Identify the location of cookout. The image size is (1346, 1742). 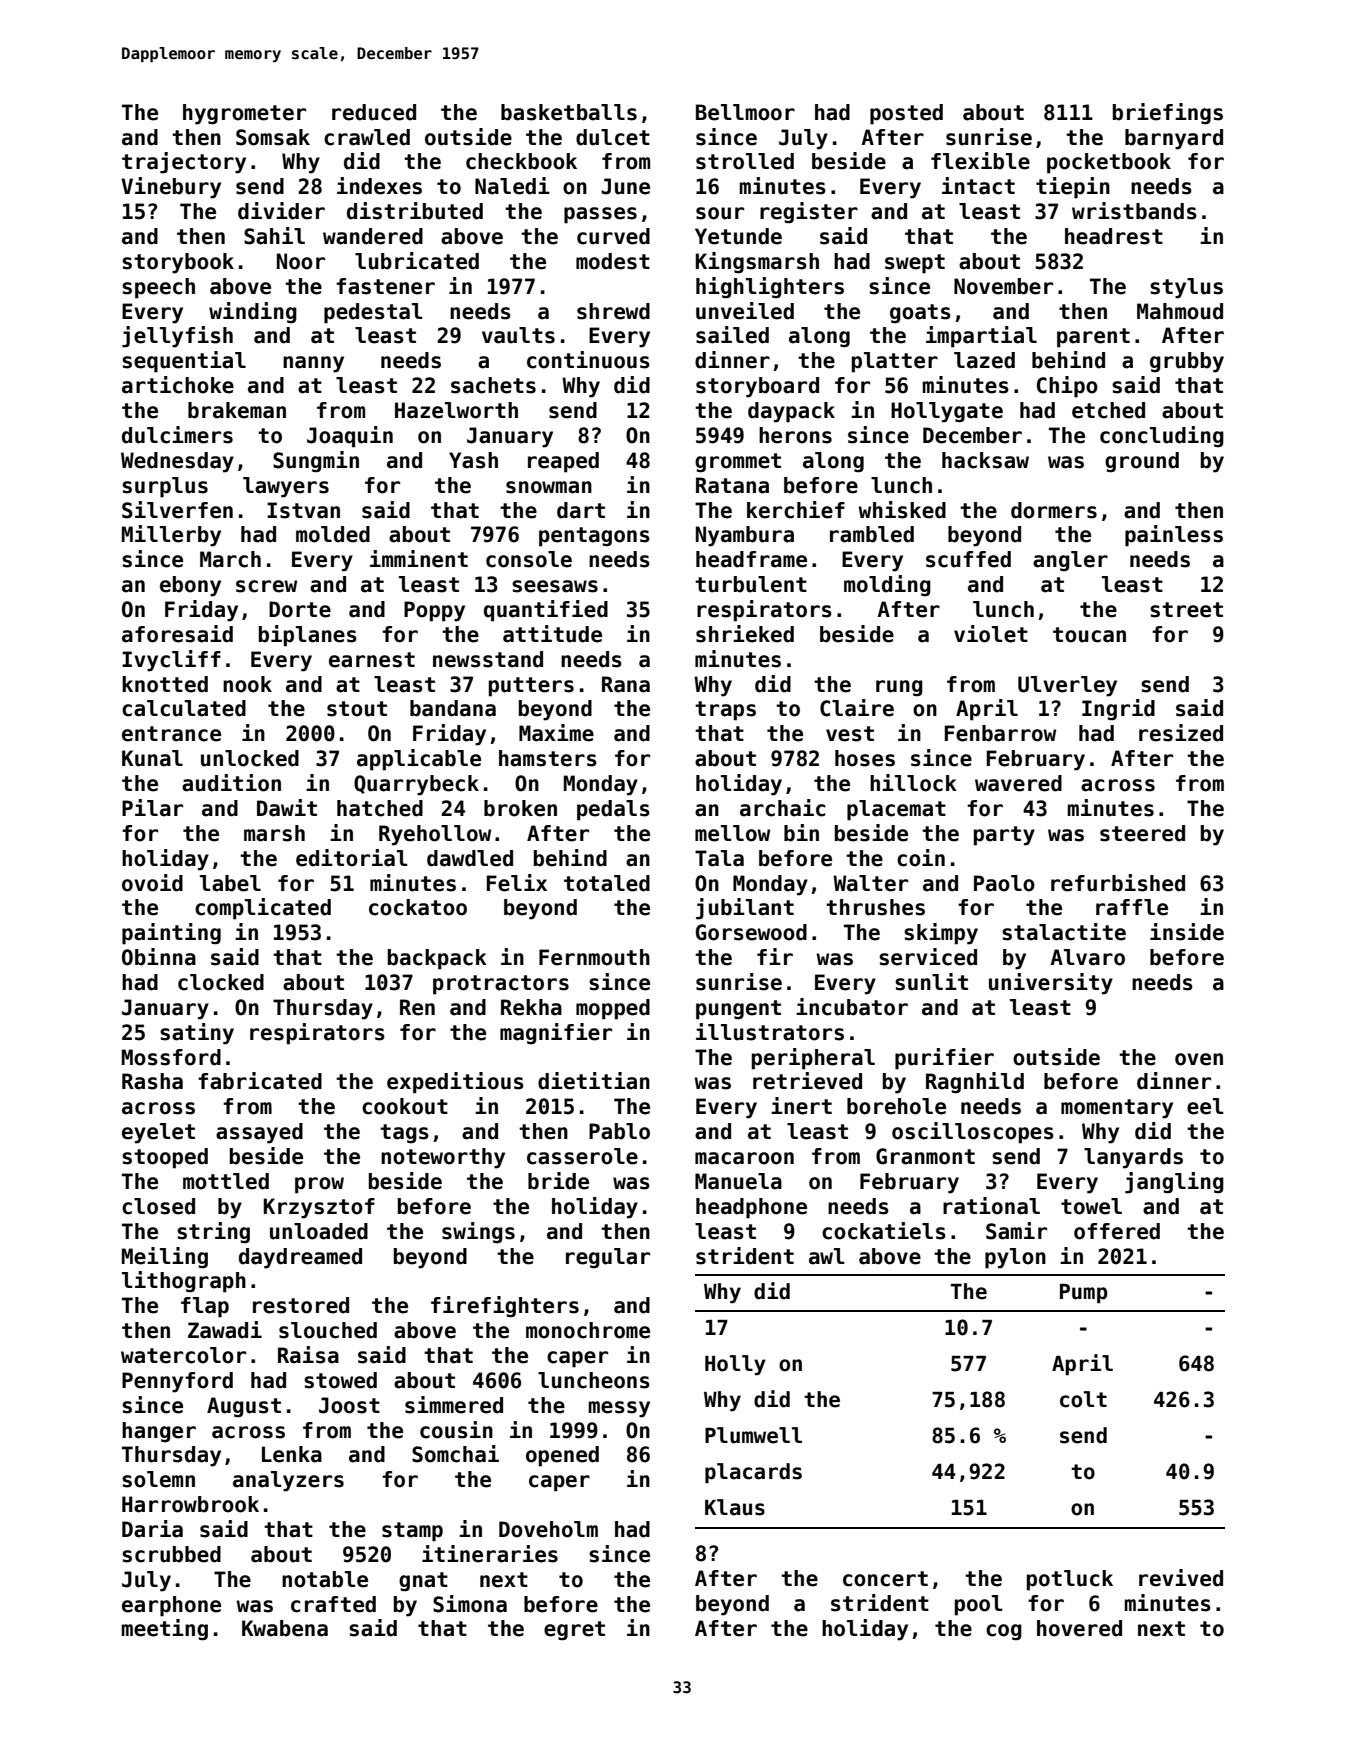
(405, 1106).
